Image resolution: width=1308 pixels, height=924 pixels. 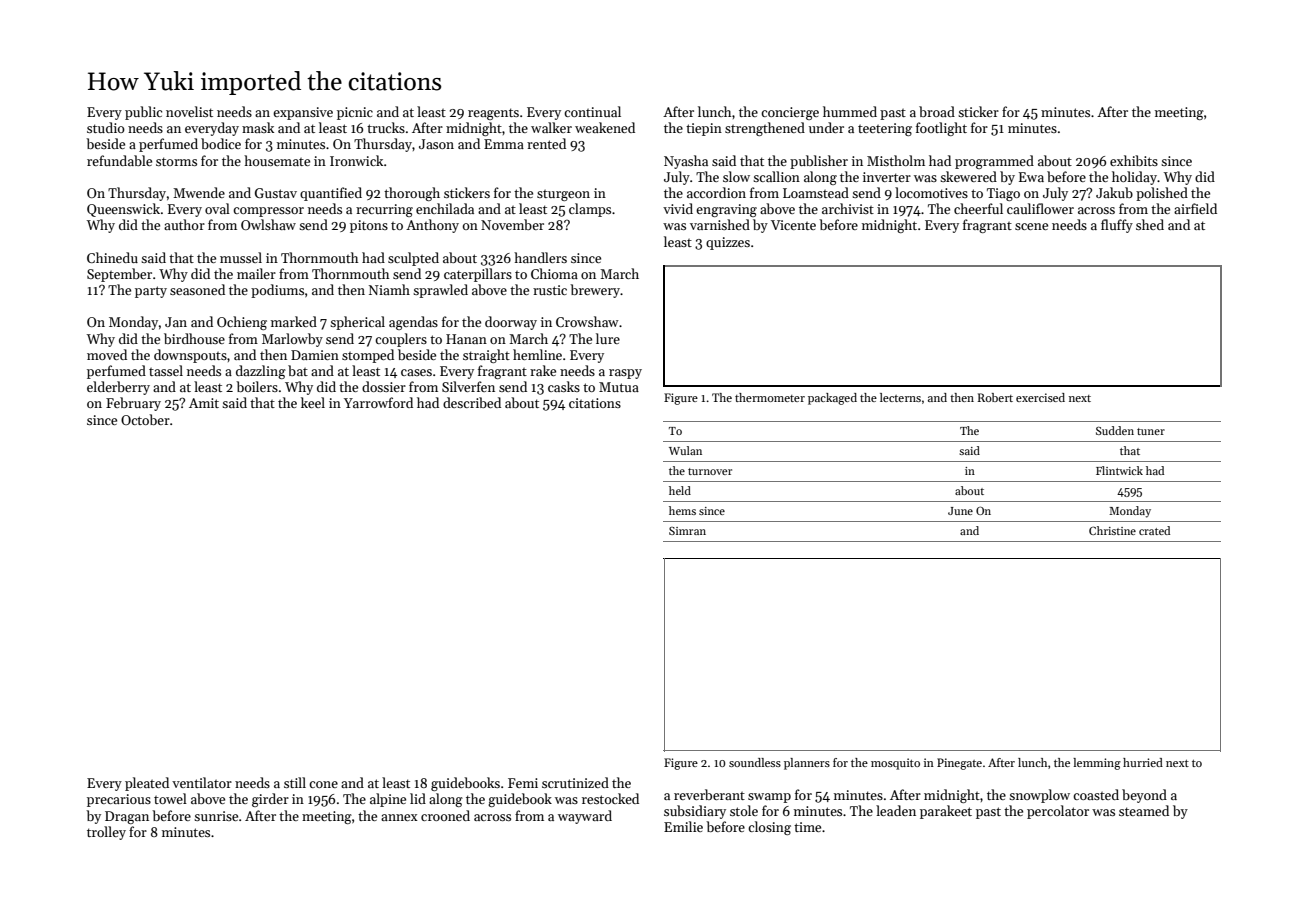 What do you see at coordinates (1117, 226) in the image?
I see `fluffy` at bounding box center [1117, 226].
